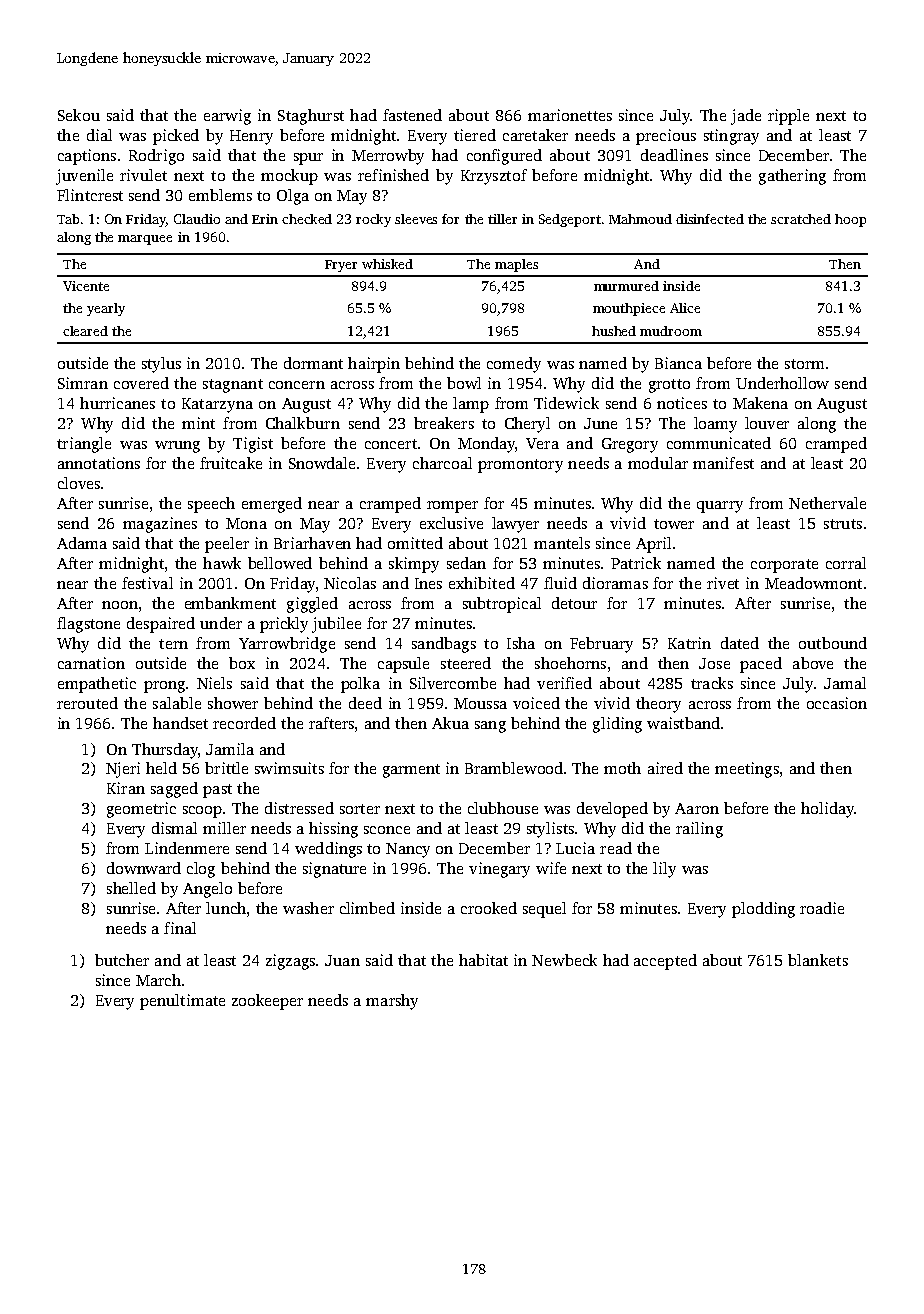  I want to click on Monday, so click(486, 445).
